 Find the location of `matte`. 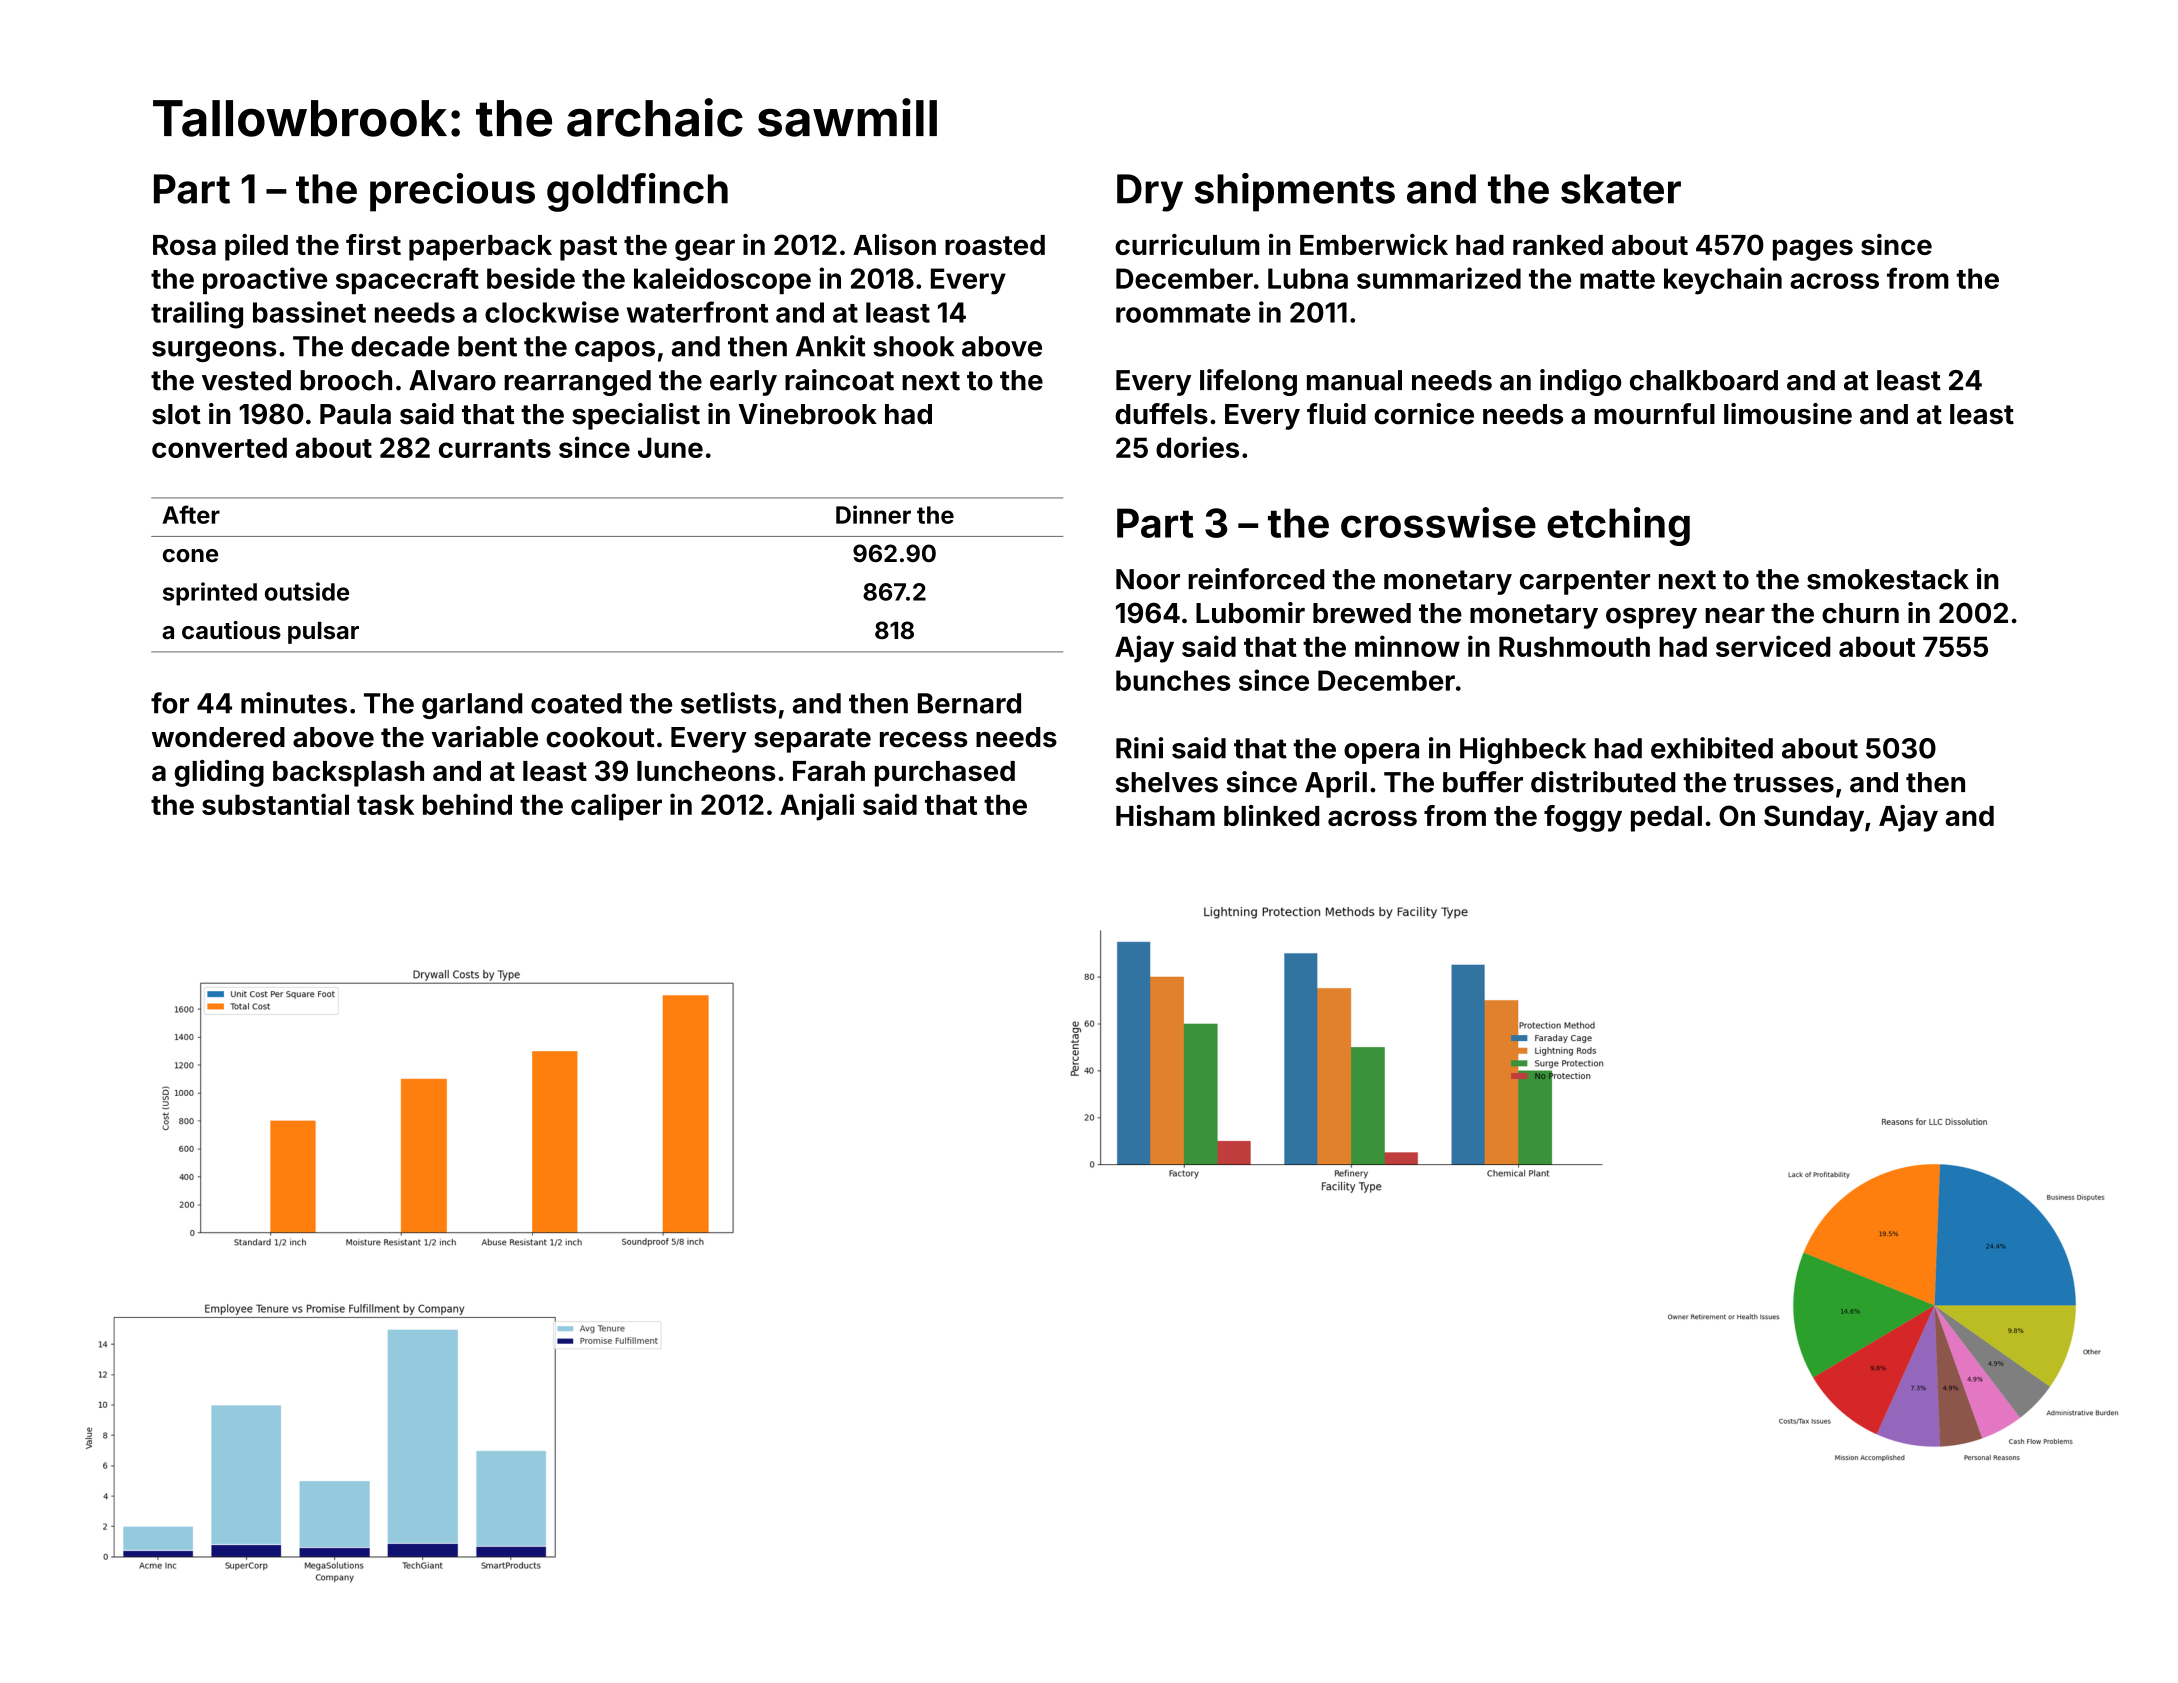

matte is located at coordinates (1617, 279).
